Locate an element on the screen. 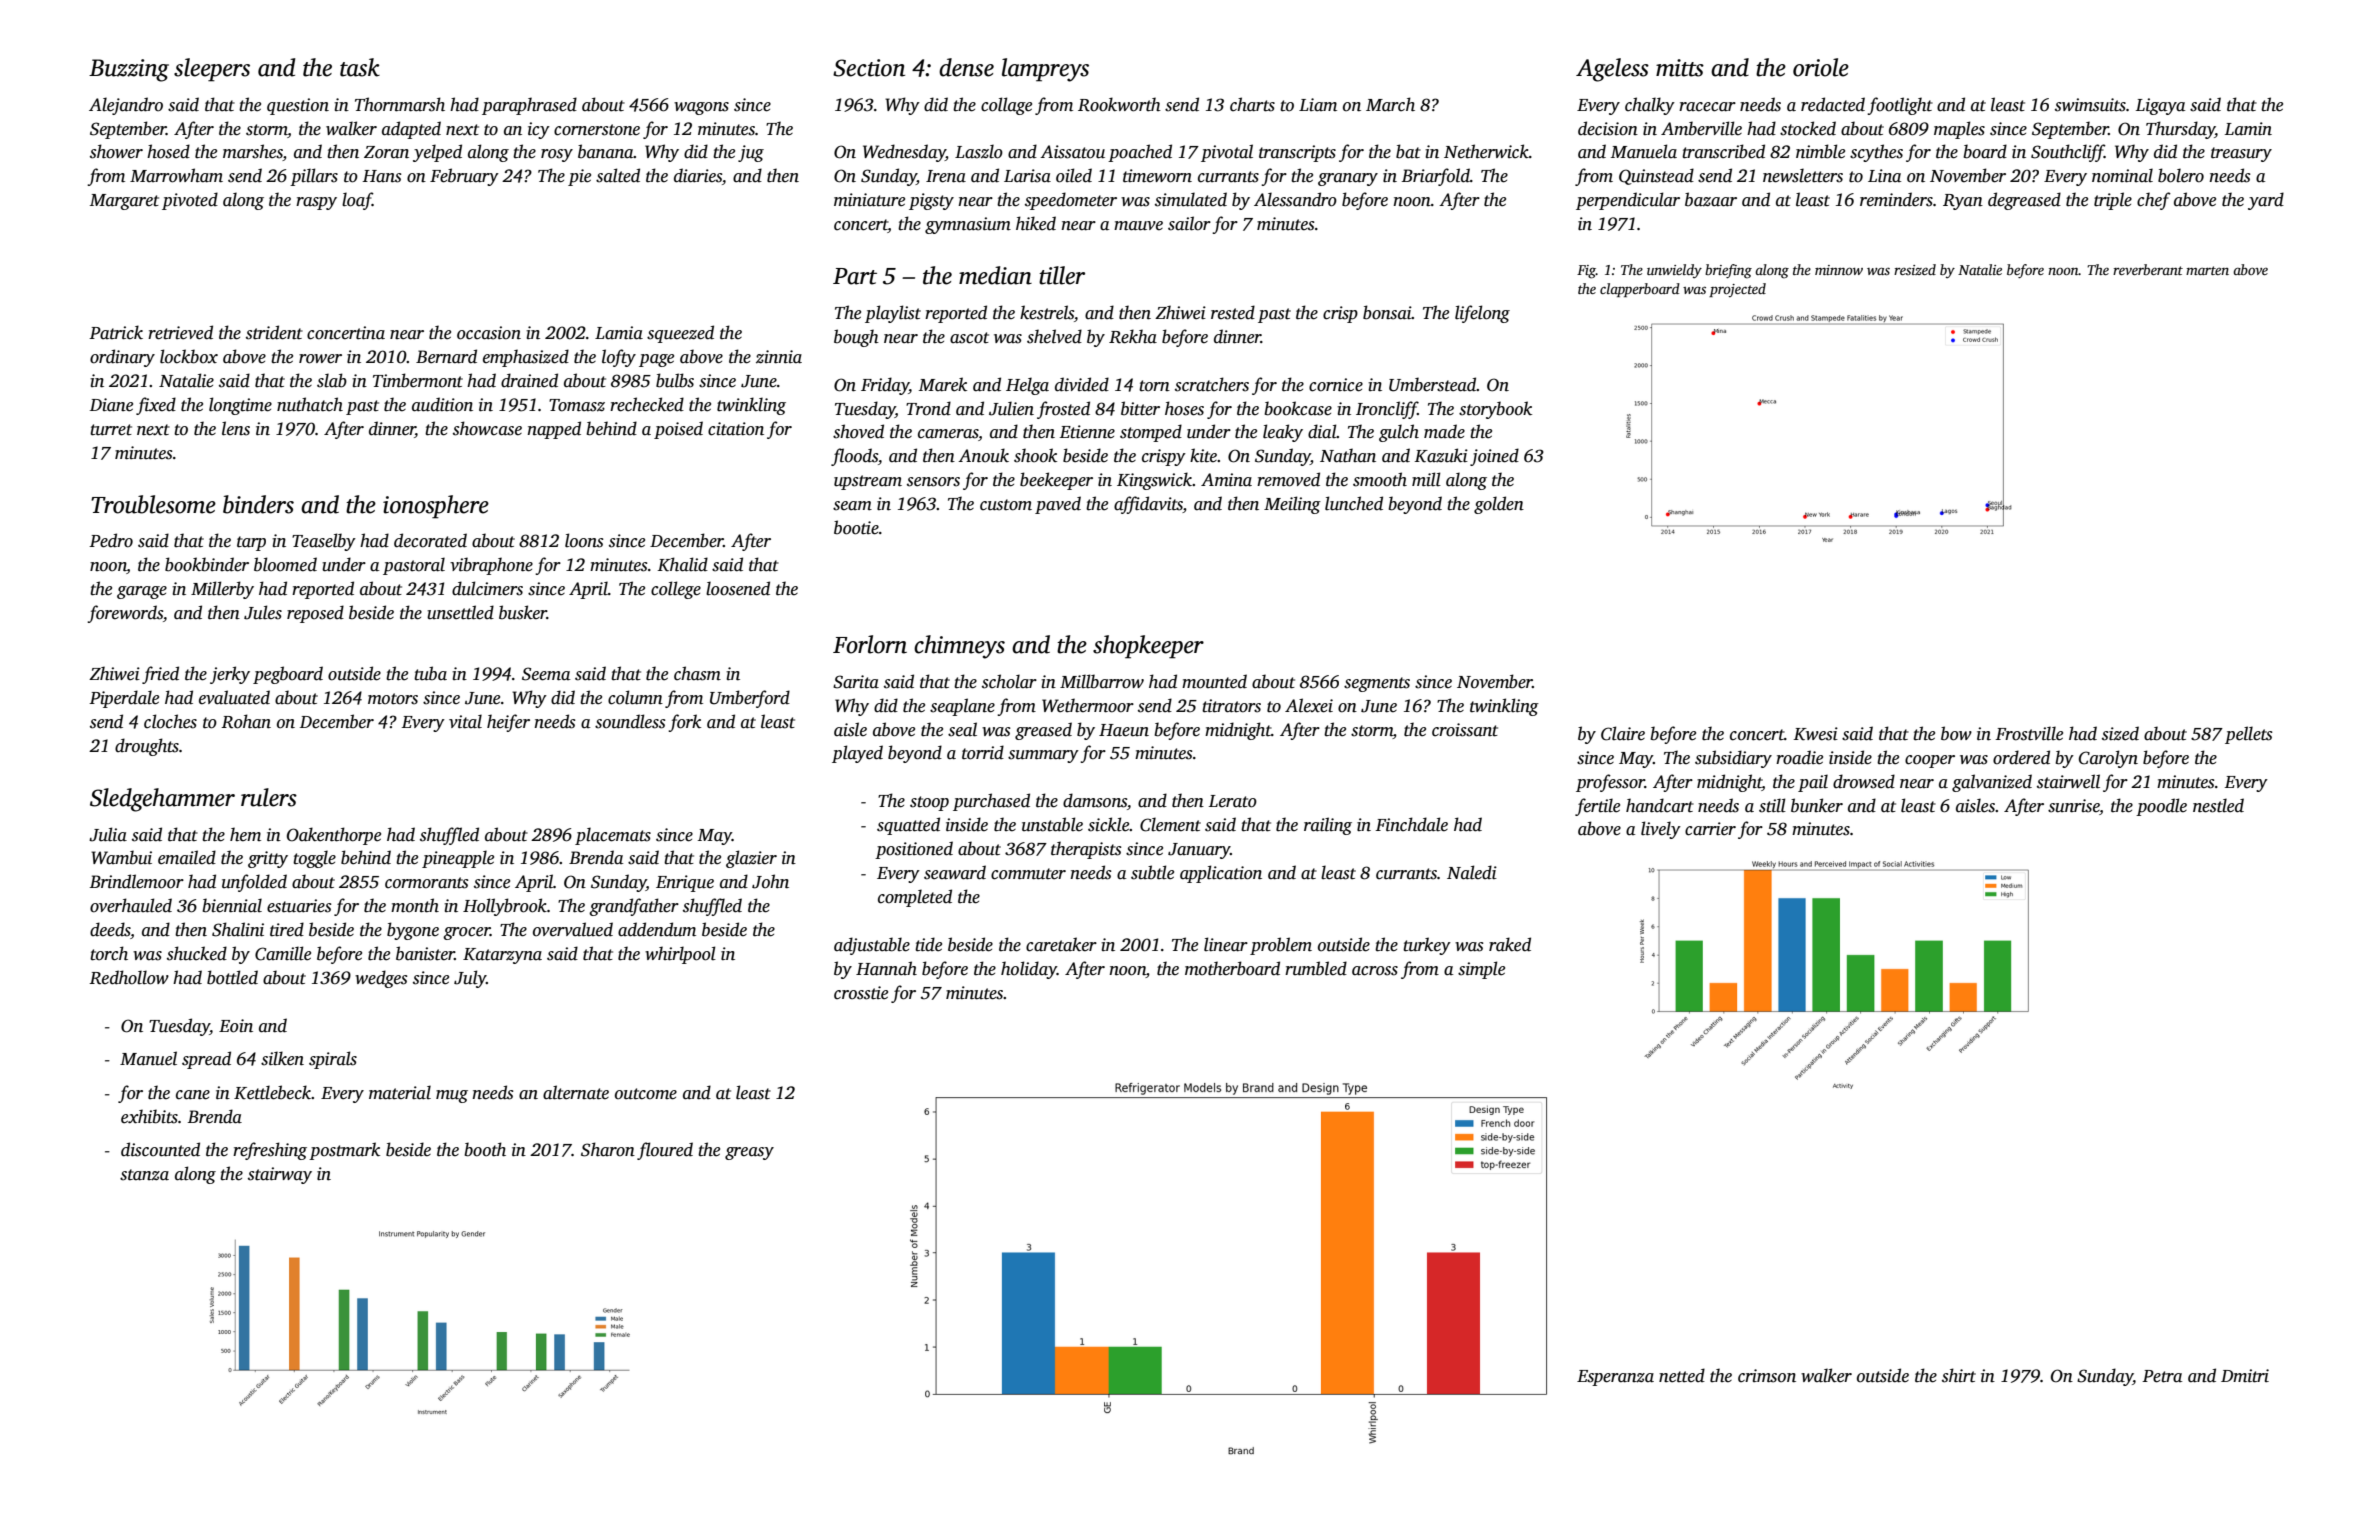  pellets is located at coordinates (2248, 735).
